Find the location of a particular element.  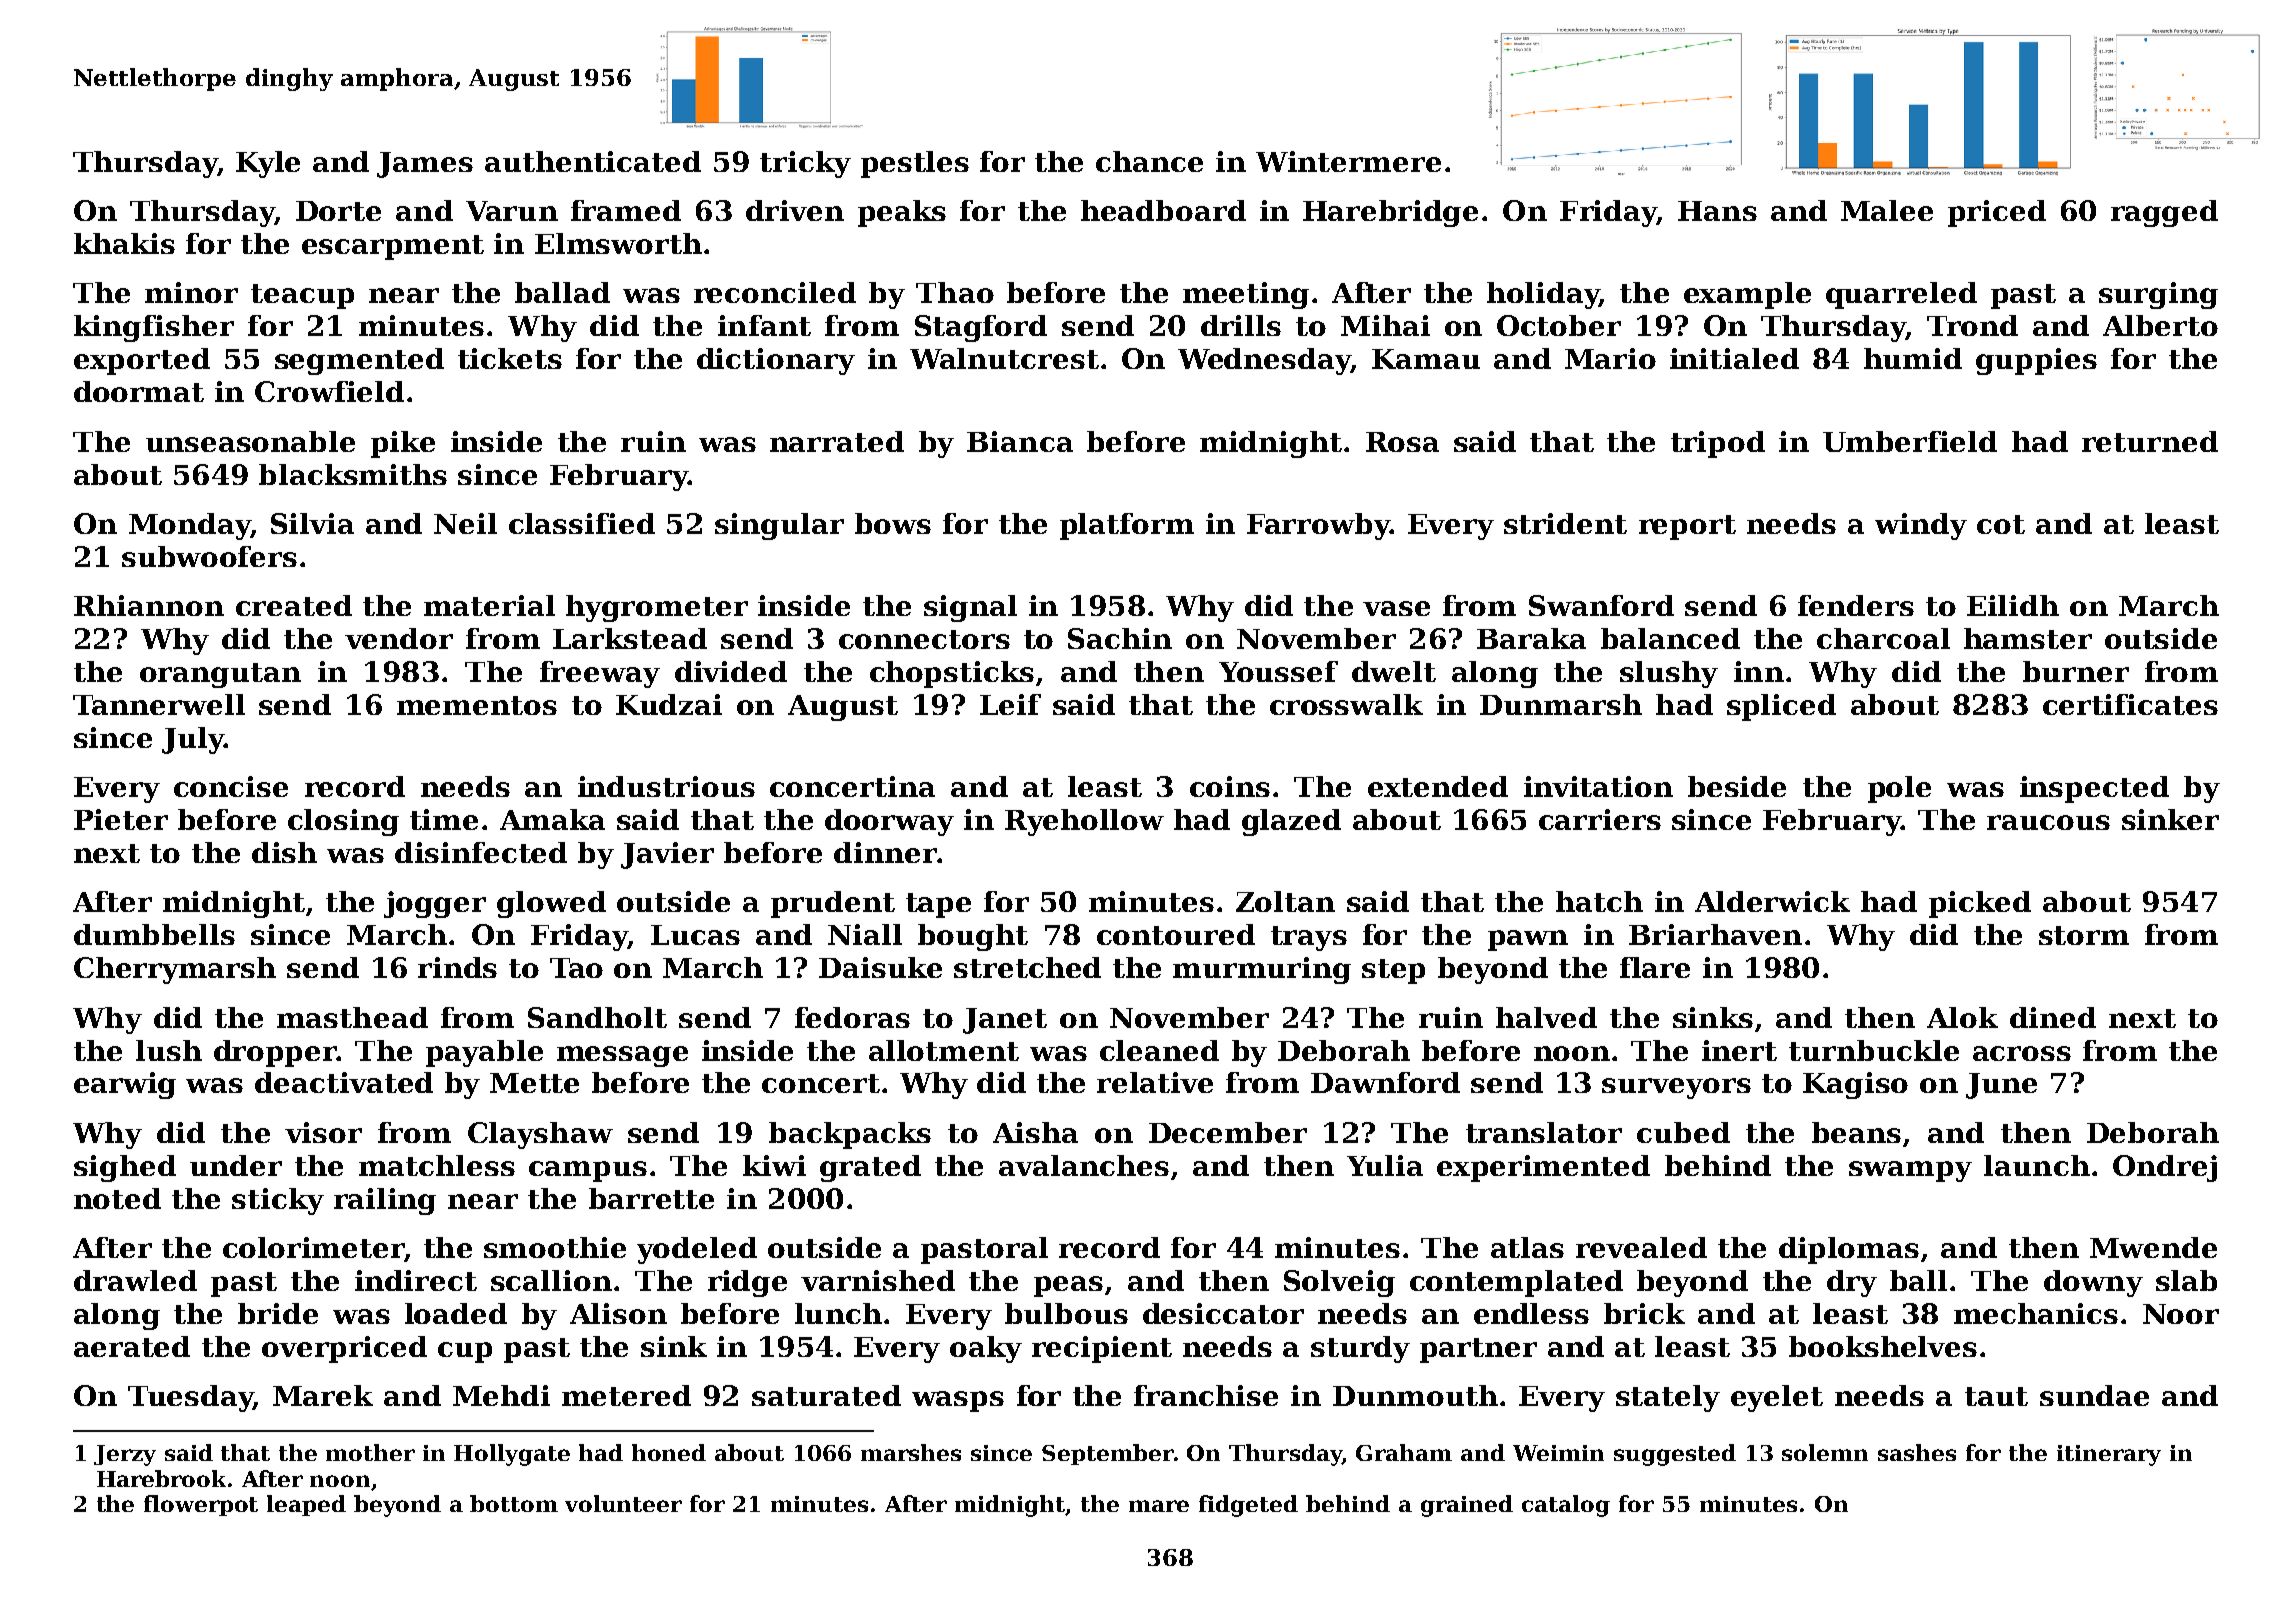

chance is located at coordinates (1149, 161).
